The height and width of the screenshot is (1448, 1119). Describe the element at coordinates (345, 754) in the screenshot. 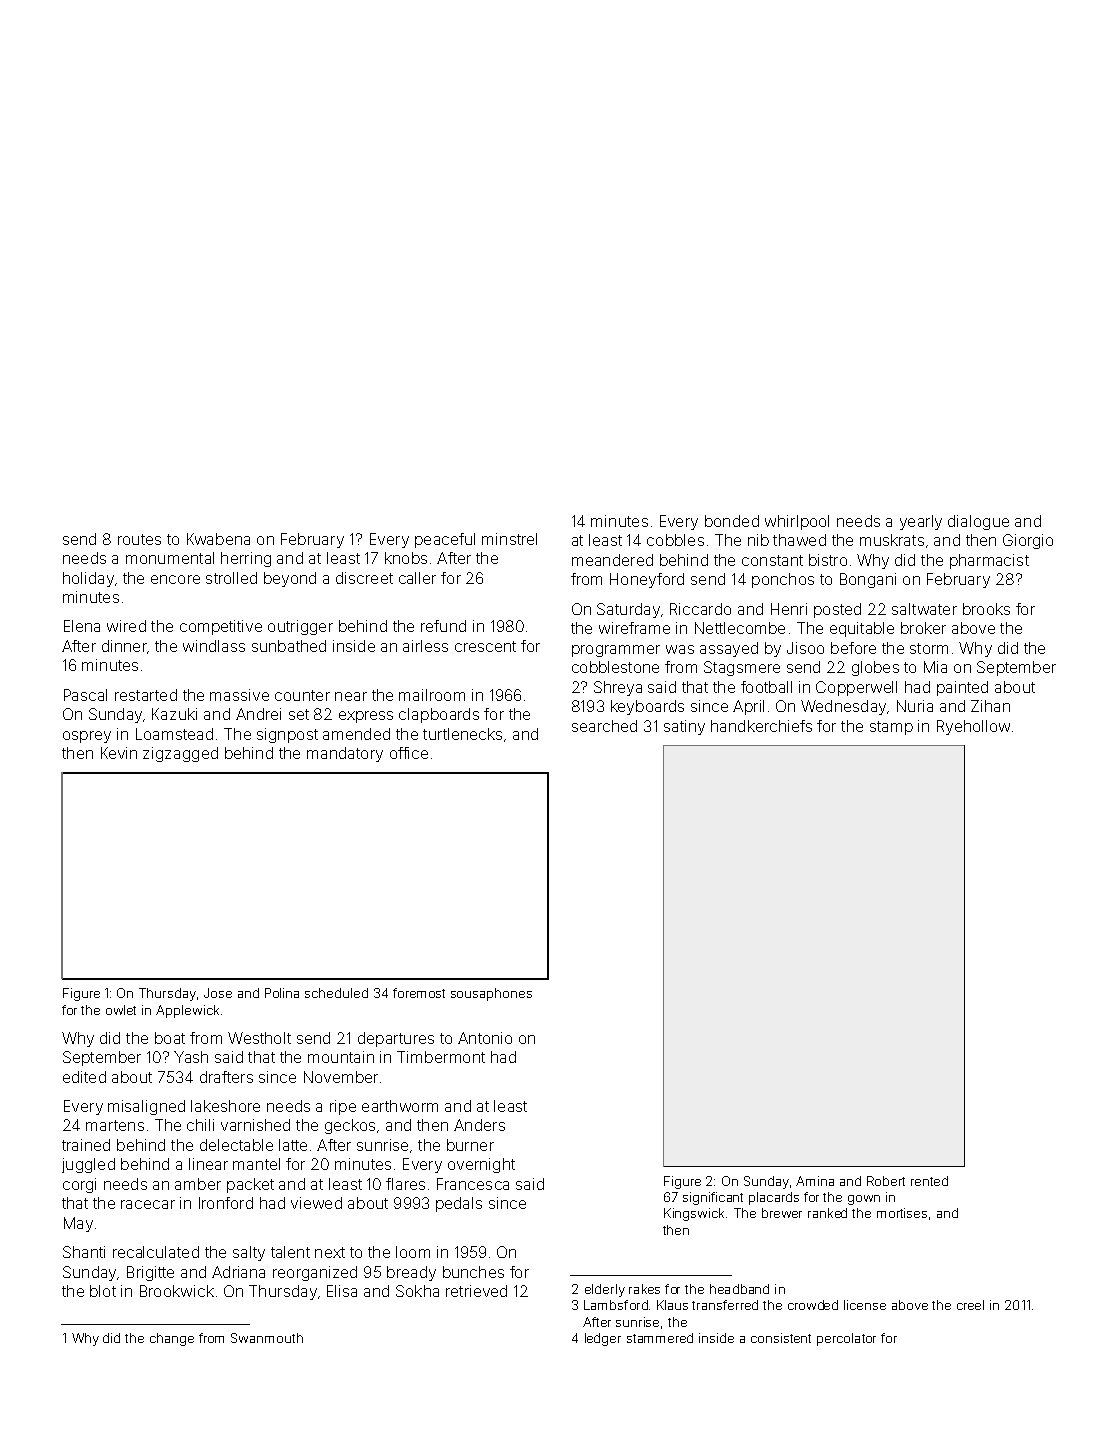

I see `mandatory` at that location.
